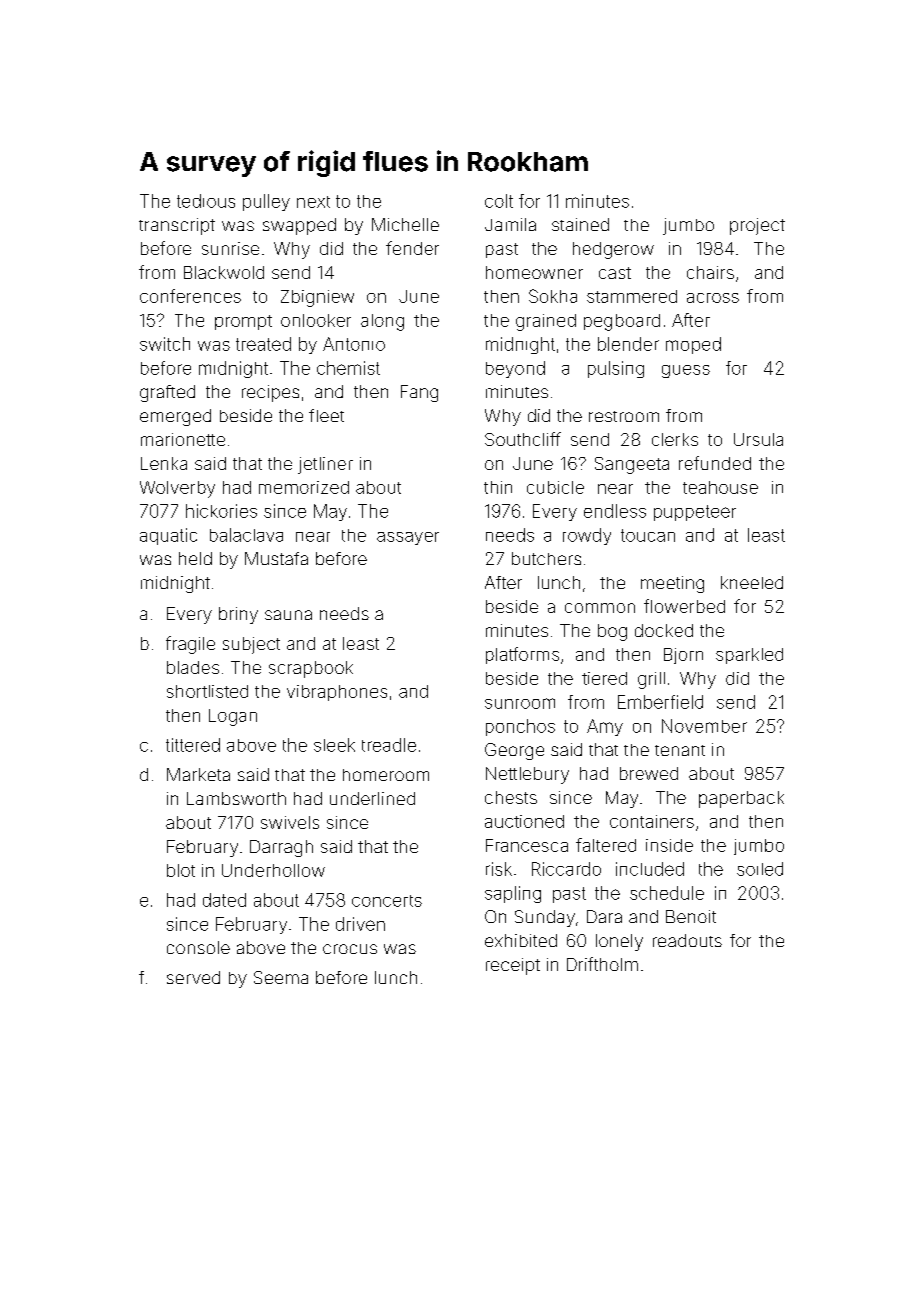 This screenshot has width=924, height=1314. I want to click on receipt, so click(513, 966).
